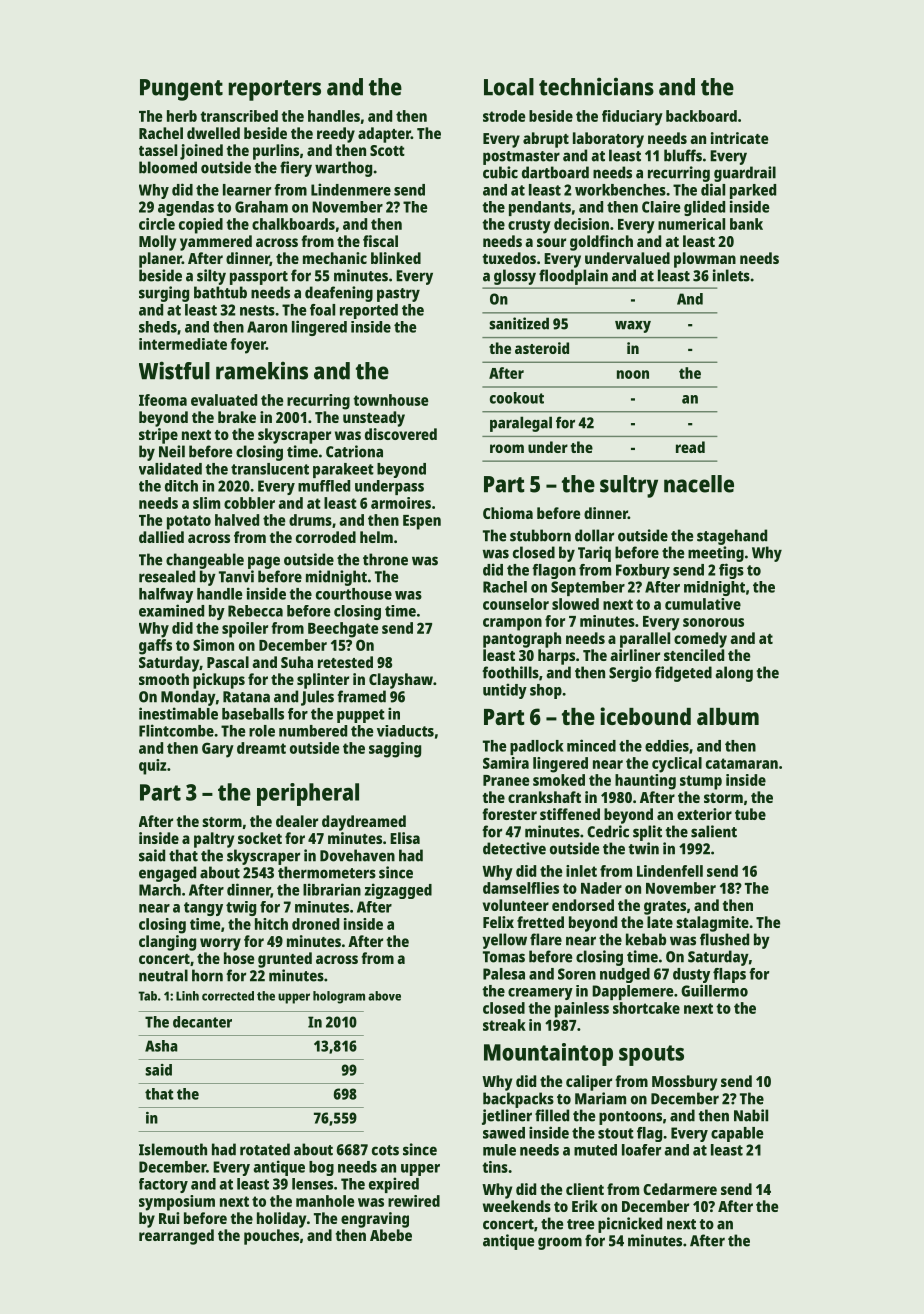 This page has width=924, height=1314. Describe the element at coordinates (580, 1224) in the page. I see `tree` at that location.
